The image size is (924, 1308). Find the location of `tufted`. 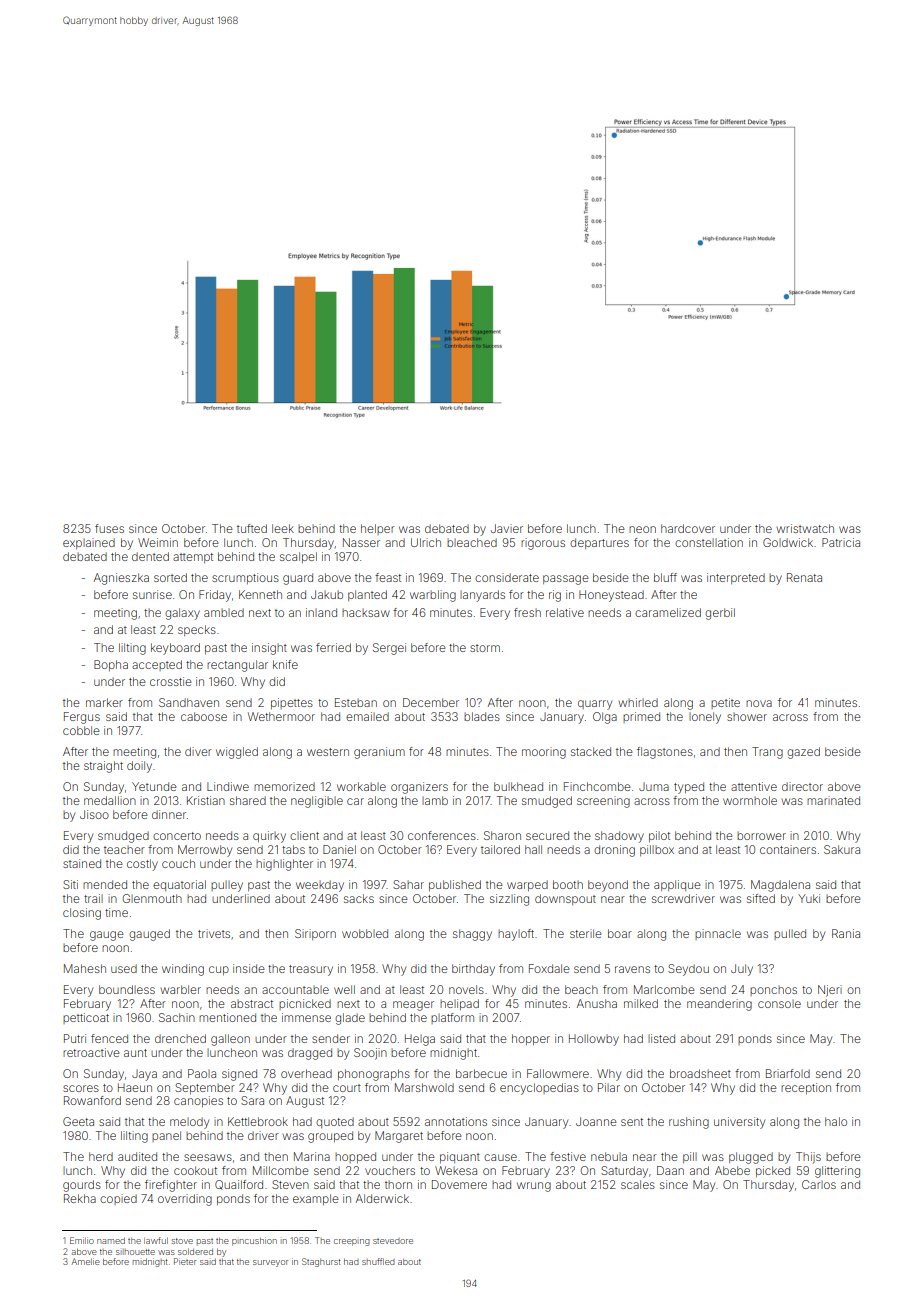

tufted is located at coordinates (252, 528).
